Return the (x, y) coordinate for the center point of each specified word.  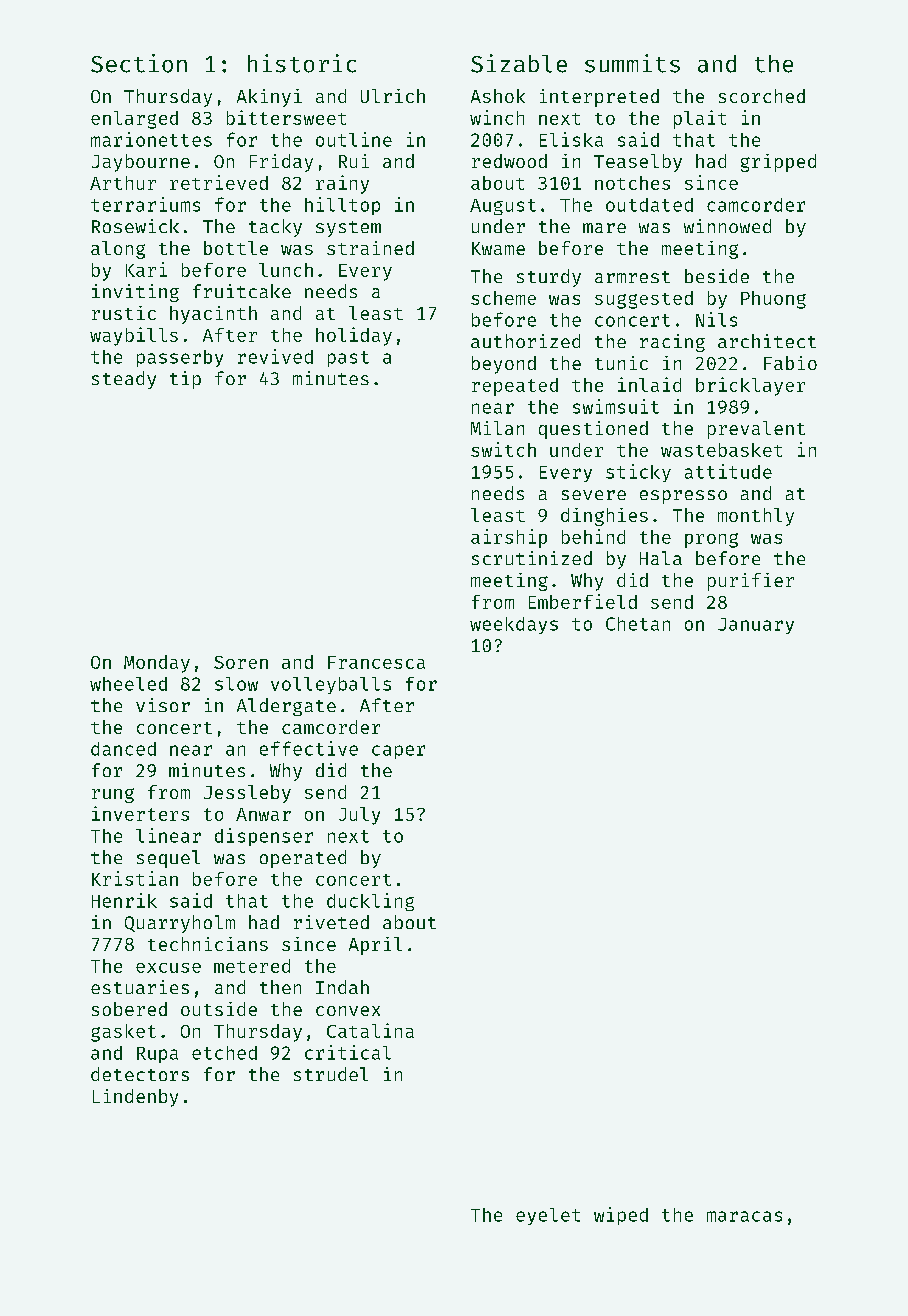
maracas (744, 1216)
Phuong (773, 300)
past (348, 359)
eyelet (548, 1216)
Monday (157, 664)
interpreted (599, 98)
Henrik (124, 900)
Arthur (123, 183)
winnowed (727, 226)
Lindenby (135, 1098)
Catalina (370, 1030)
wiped (621, 1216)
